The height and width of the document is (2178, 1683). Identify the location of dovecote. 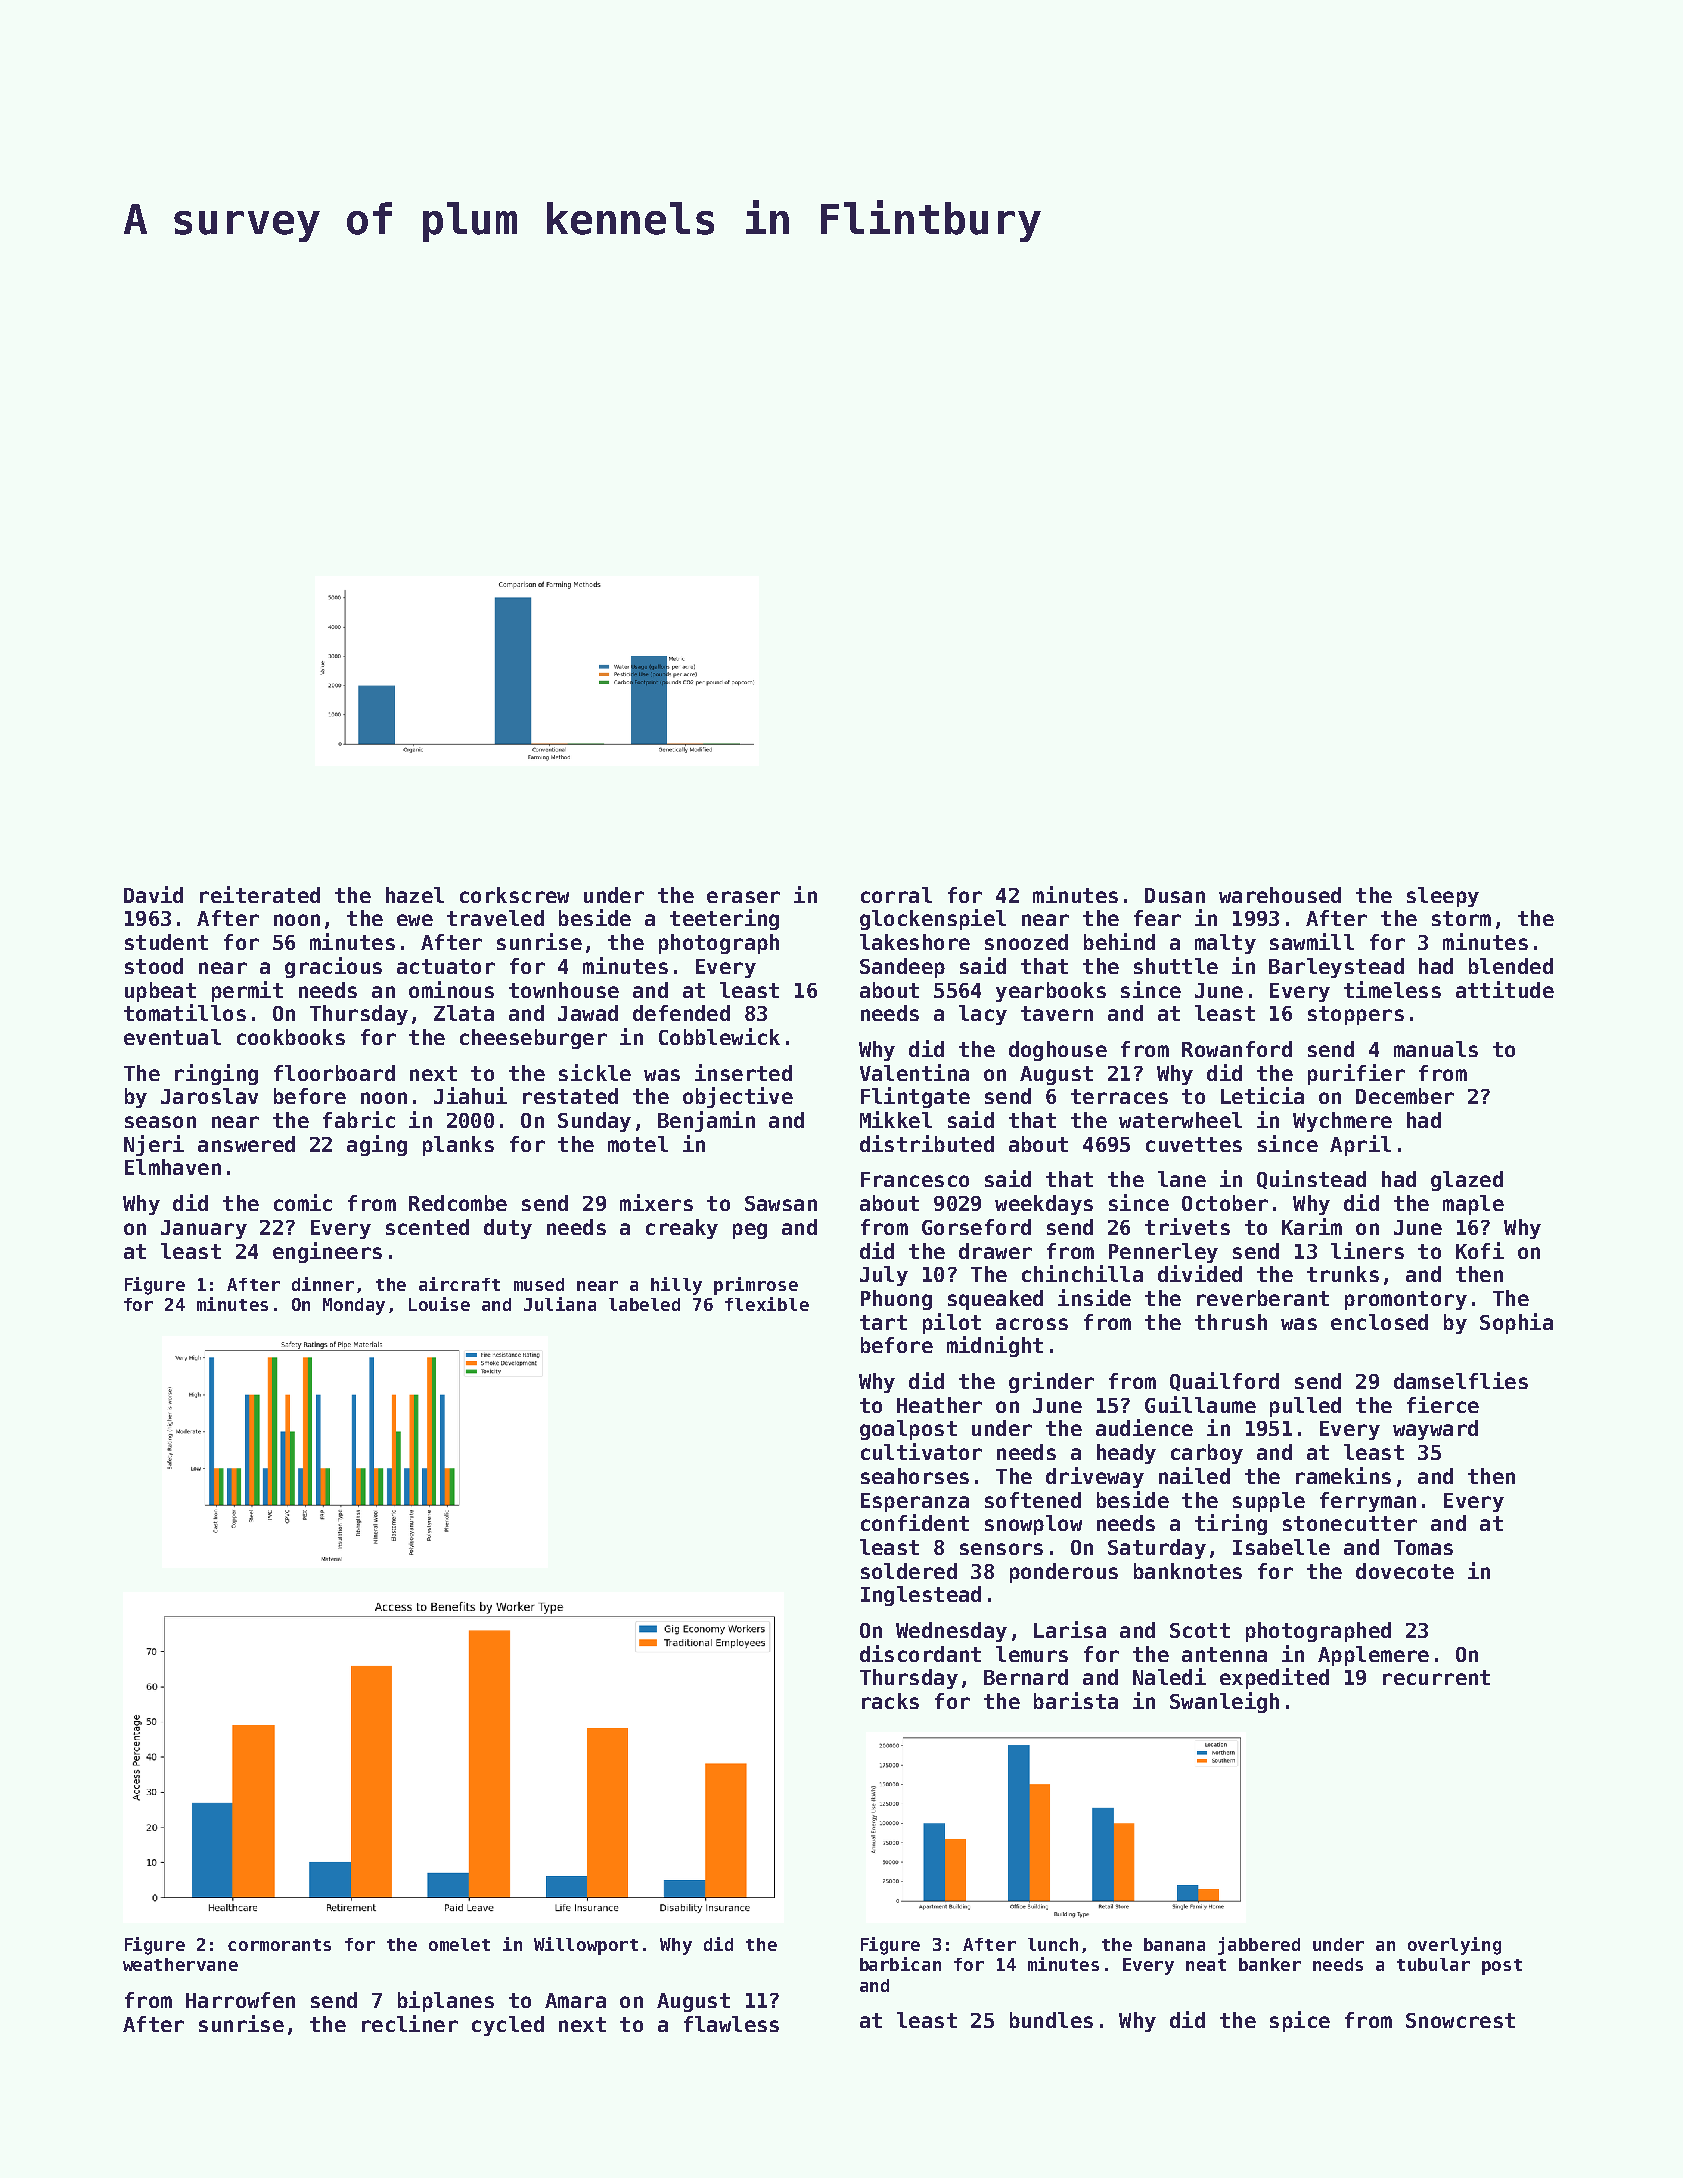
(1405, 1571).
